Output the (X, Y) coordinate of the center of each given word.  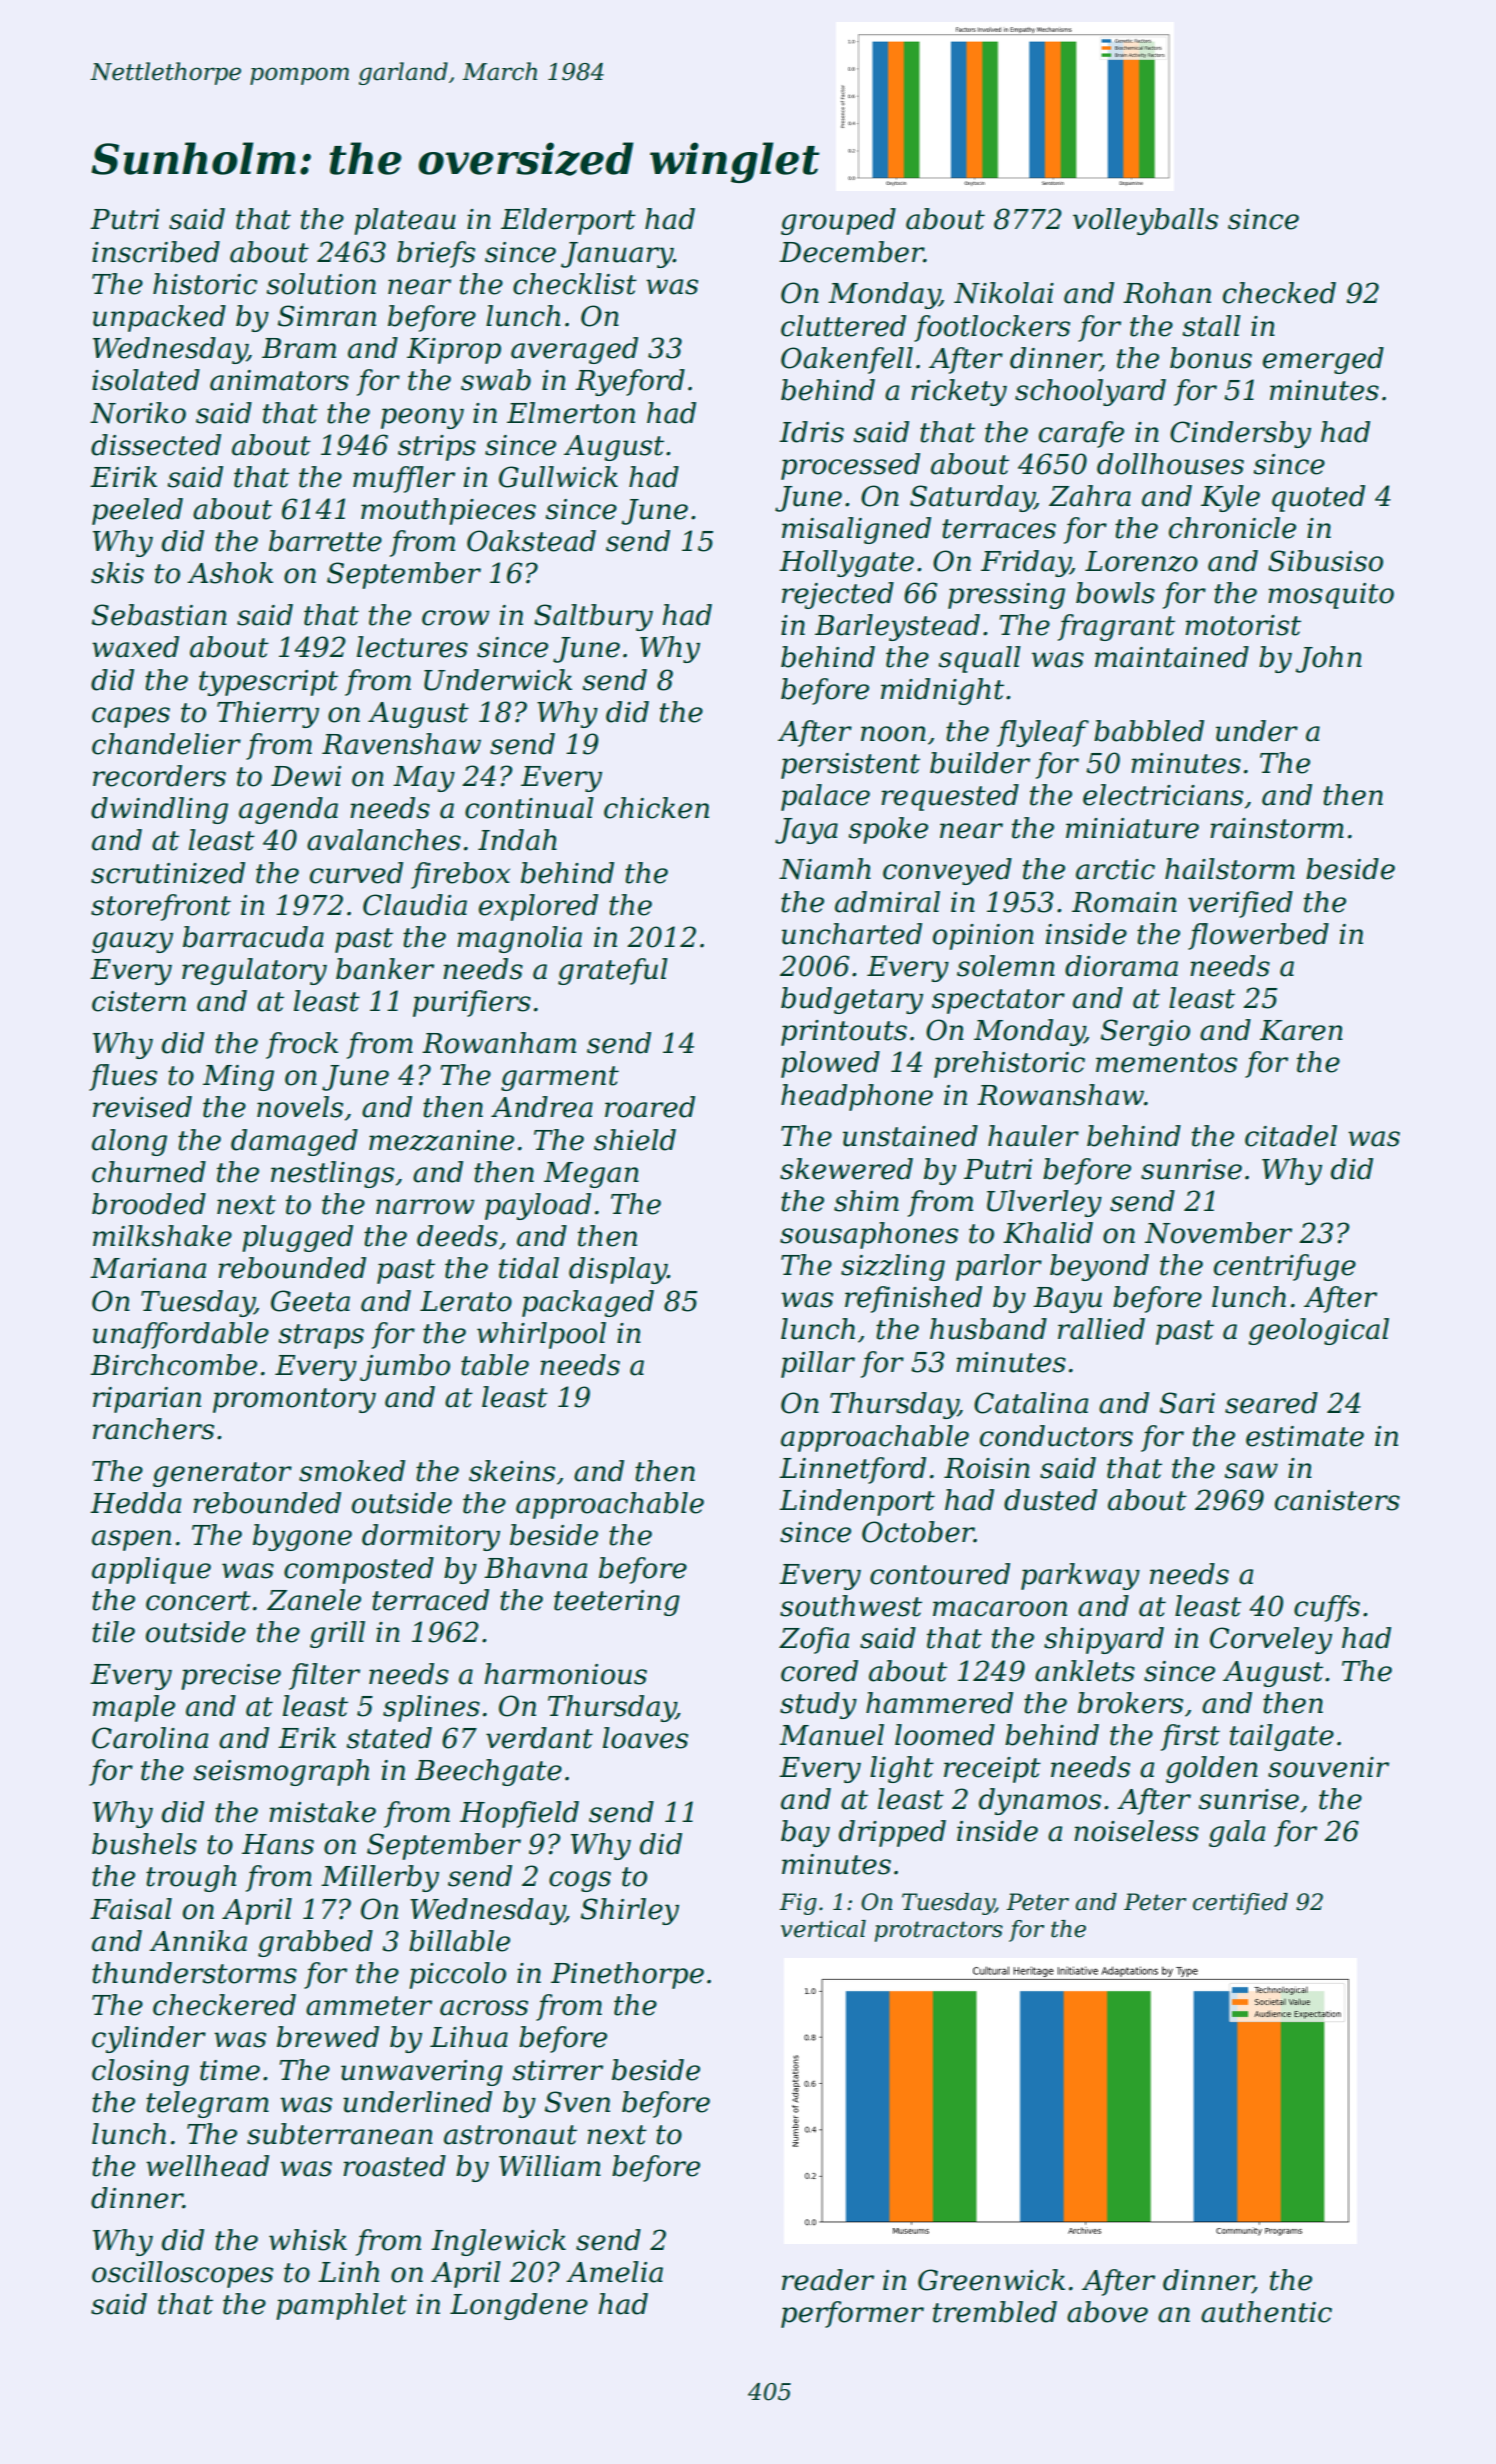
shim (866, 1201)
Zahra (1090, 496)
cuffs (1327, 1608)
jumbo (405, 1367)
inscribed (156, 252)
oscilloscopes (182, 2274)
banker (385, 969)
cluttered (843, 326)
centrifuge (1285, 1267)
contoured (940, 1574)
